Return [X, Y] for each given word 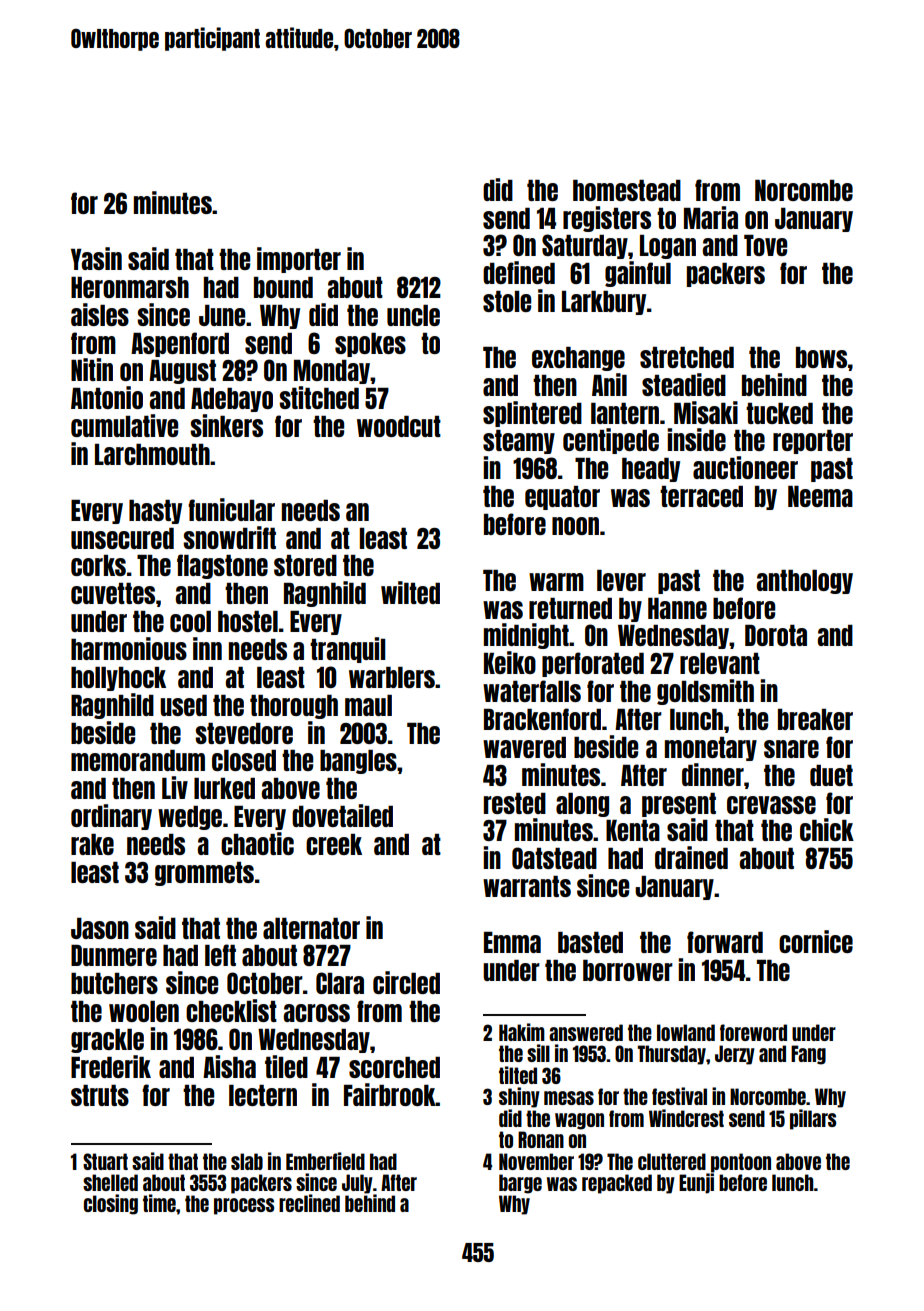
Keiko [510, 662]
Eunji [696, 1183]
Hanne [677, 608]
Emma [512, 942]
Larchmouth [152, 454]
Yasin [96, 258]
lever [621, 580]
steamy [519, 442]
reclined [309, 1203]
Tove [765, 245]
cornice [816, 941]
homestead [627, 190]
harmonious [129, 648]
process [244, 1206]
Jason [100, 928]
